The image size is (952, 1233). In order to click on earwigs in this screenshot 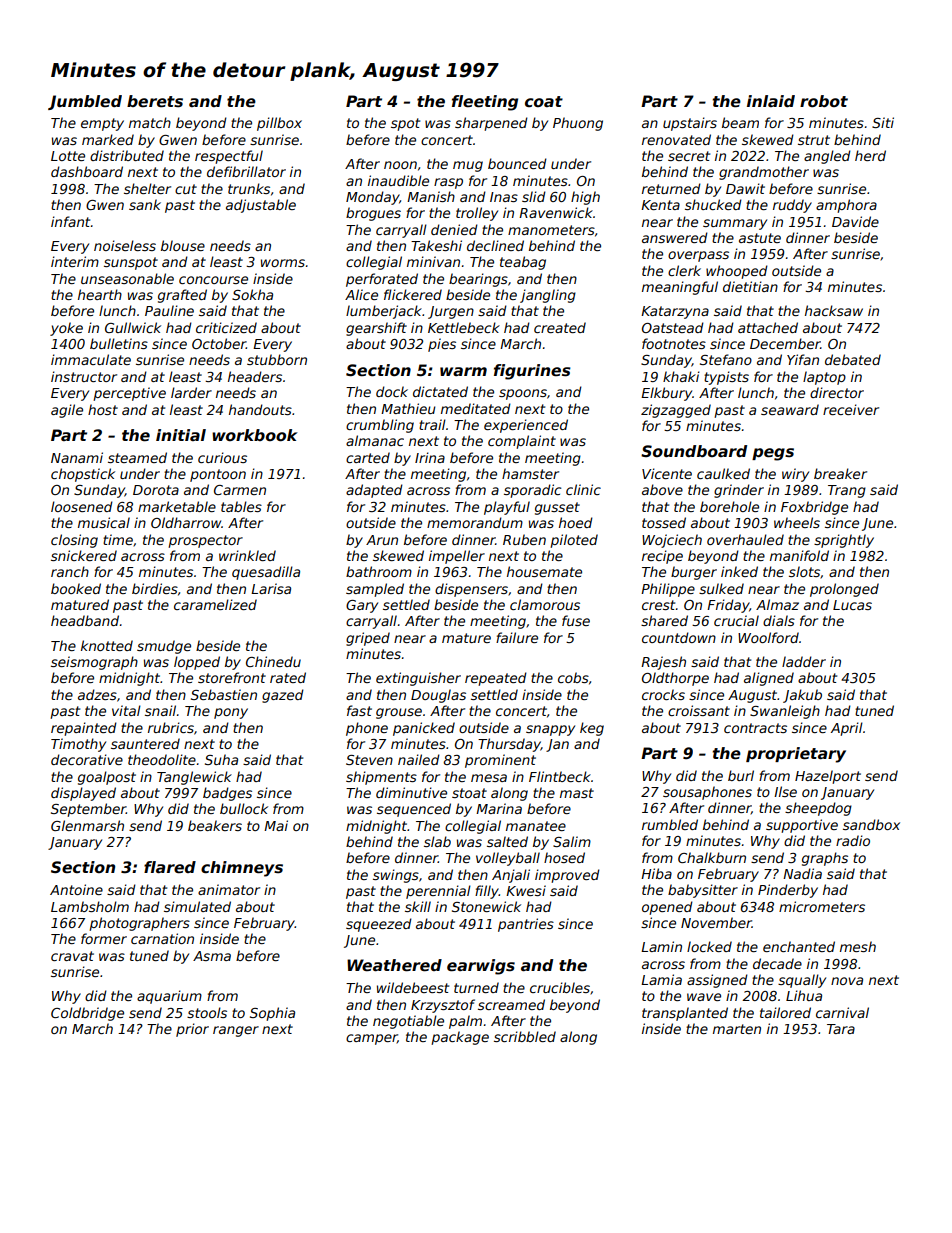, I will do `click(481, 967)`.
